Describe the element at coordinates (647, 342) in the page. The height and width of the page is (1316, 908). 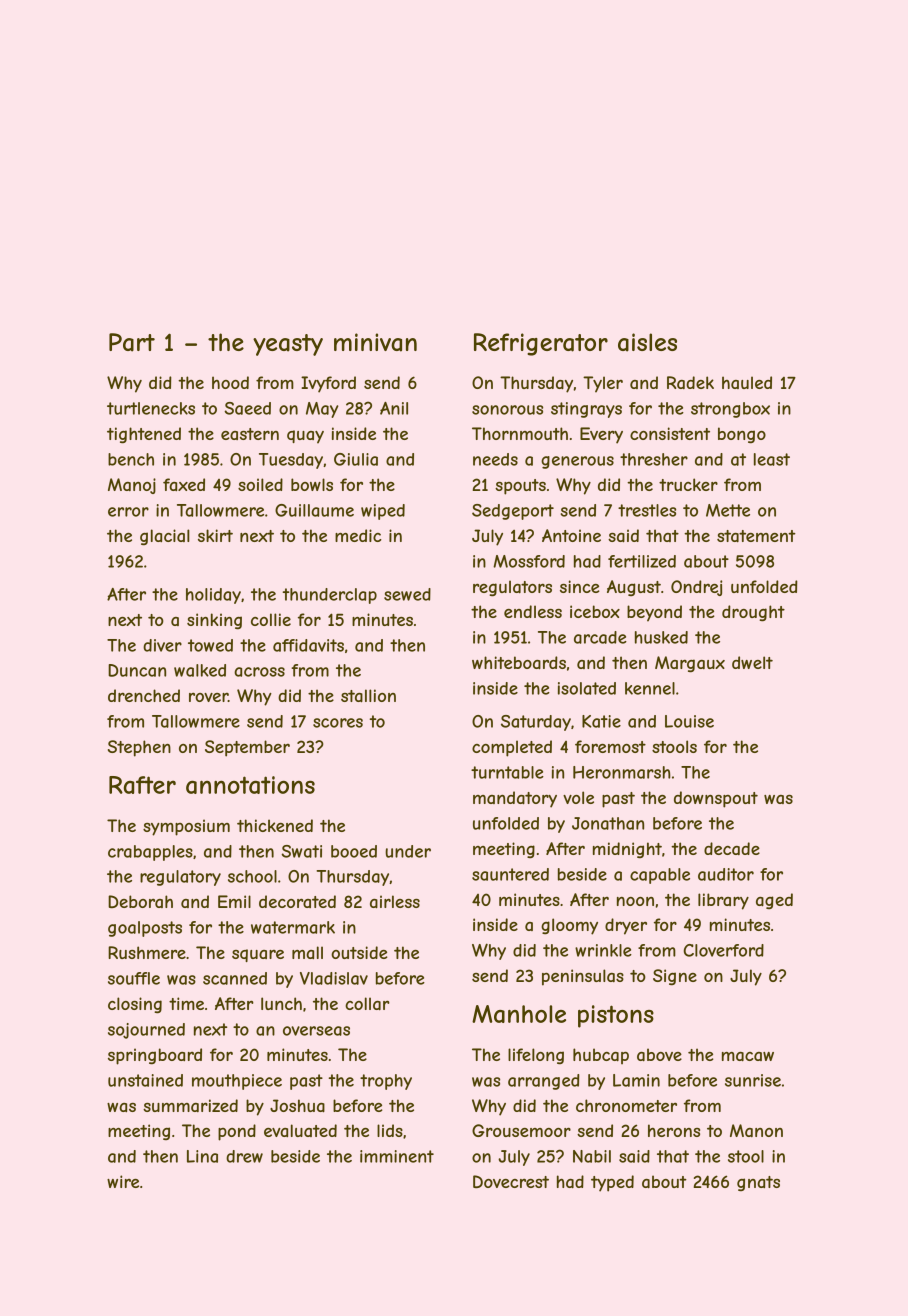
I see `aisles` at that location.
